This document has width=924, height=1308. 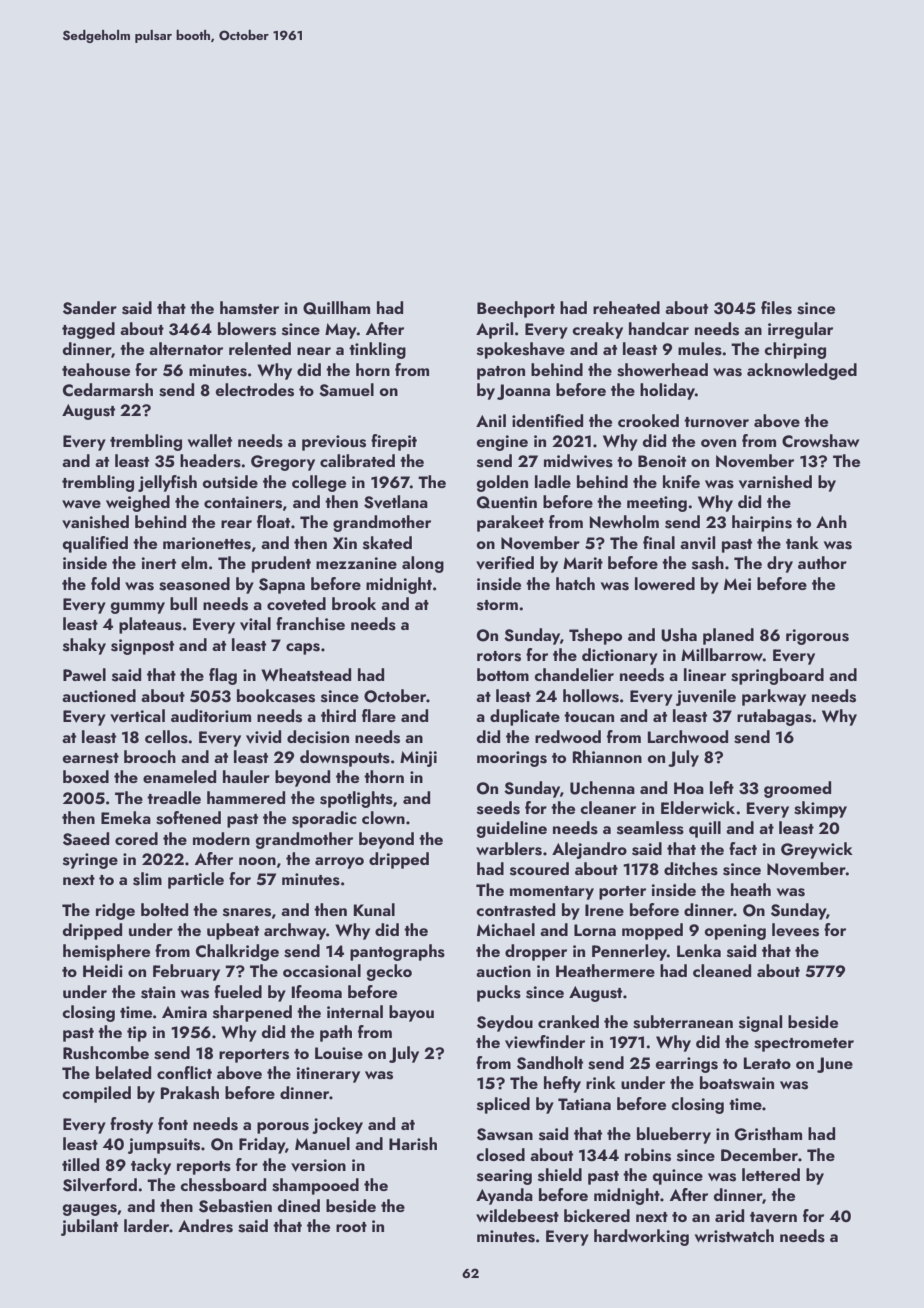 I want to click on reheated, so click(x=626, y=307).
